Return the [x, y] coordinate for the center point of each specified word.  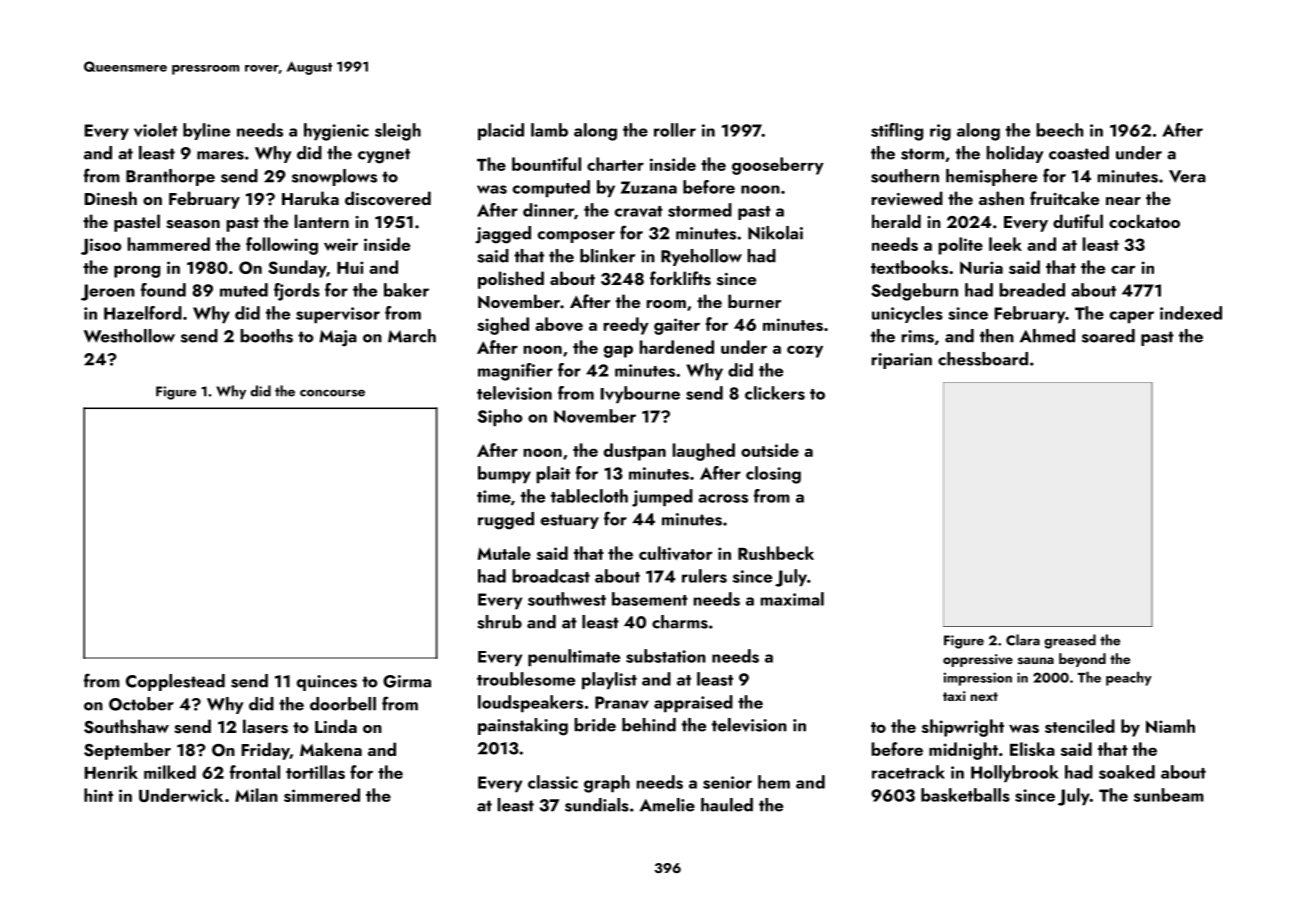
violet [156, 130]
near [1123, 201]
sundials [597, 805]
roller [675, 130]
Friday [266, 751]
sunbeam [1169, 795]
